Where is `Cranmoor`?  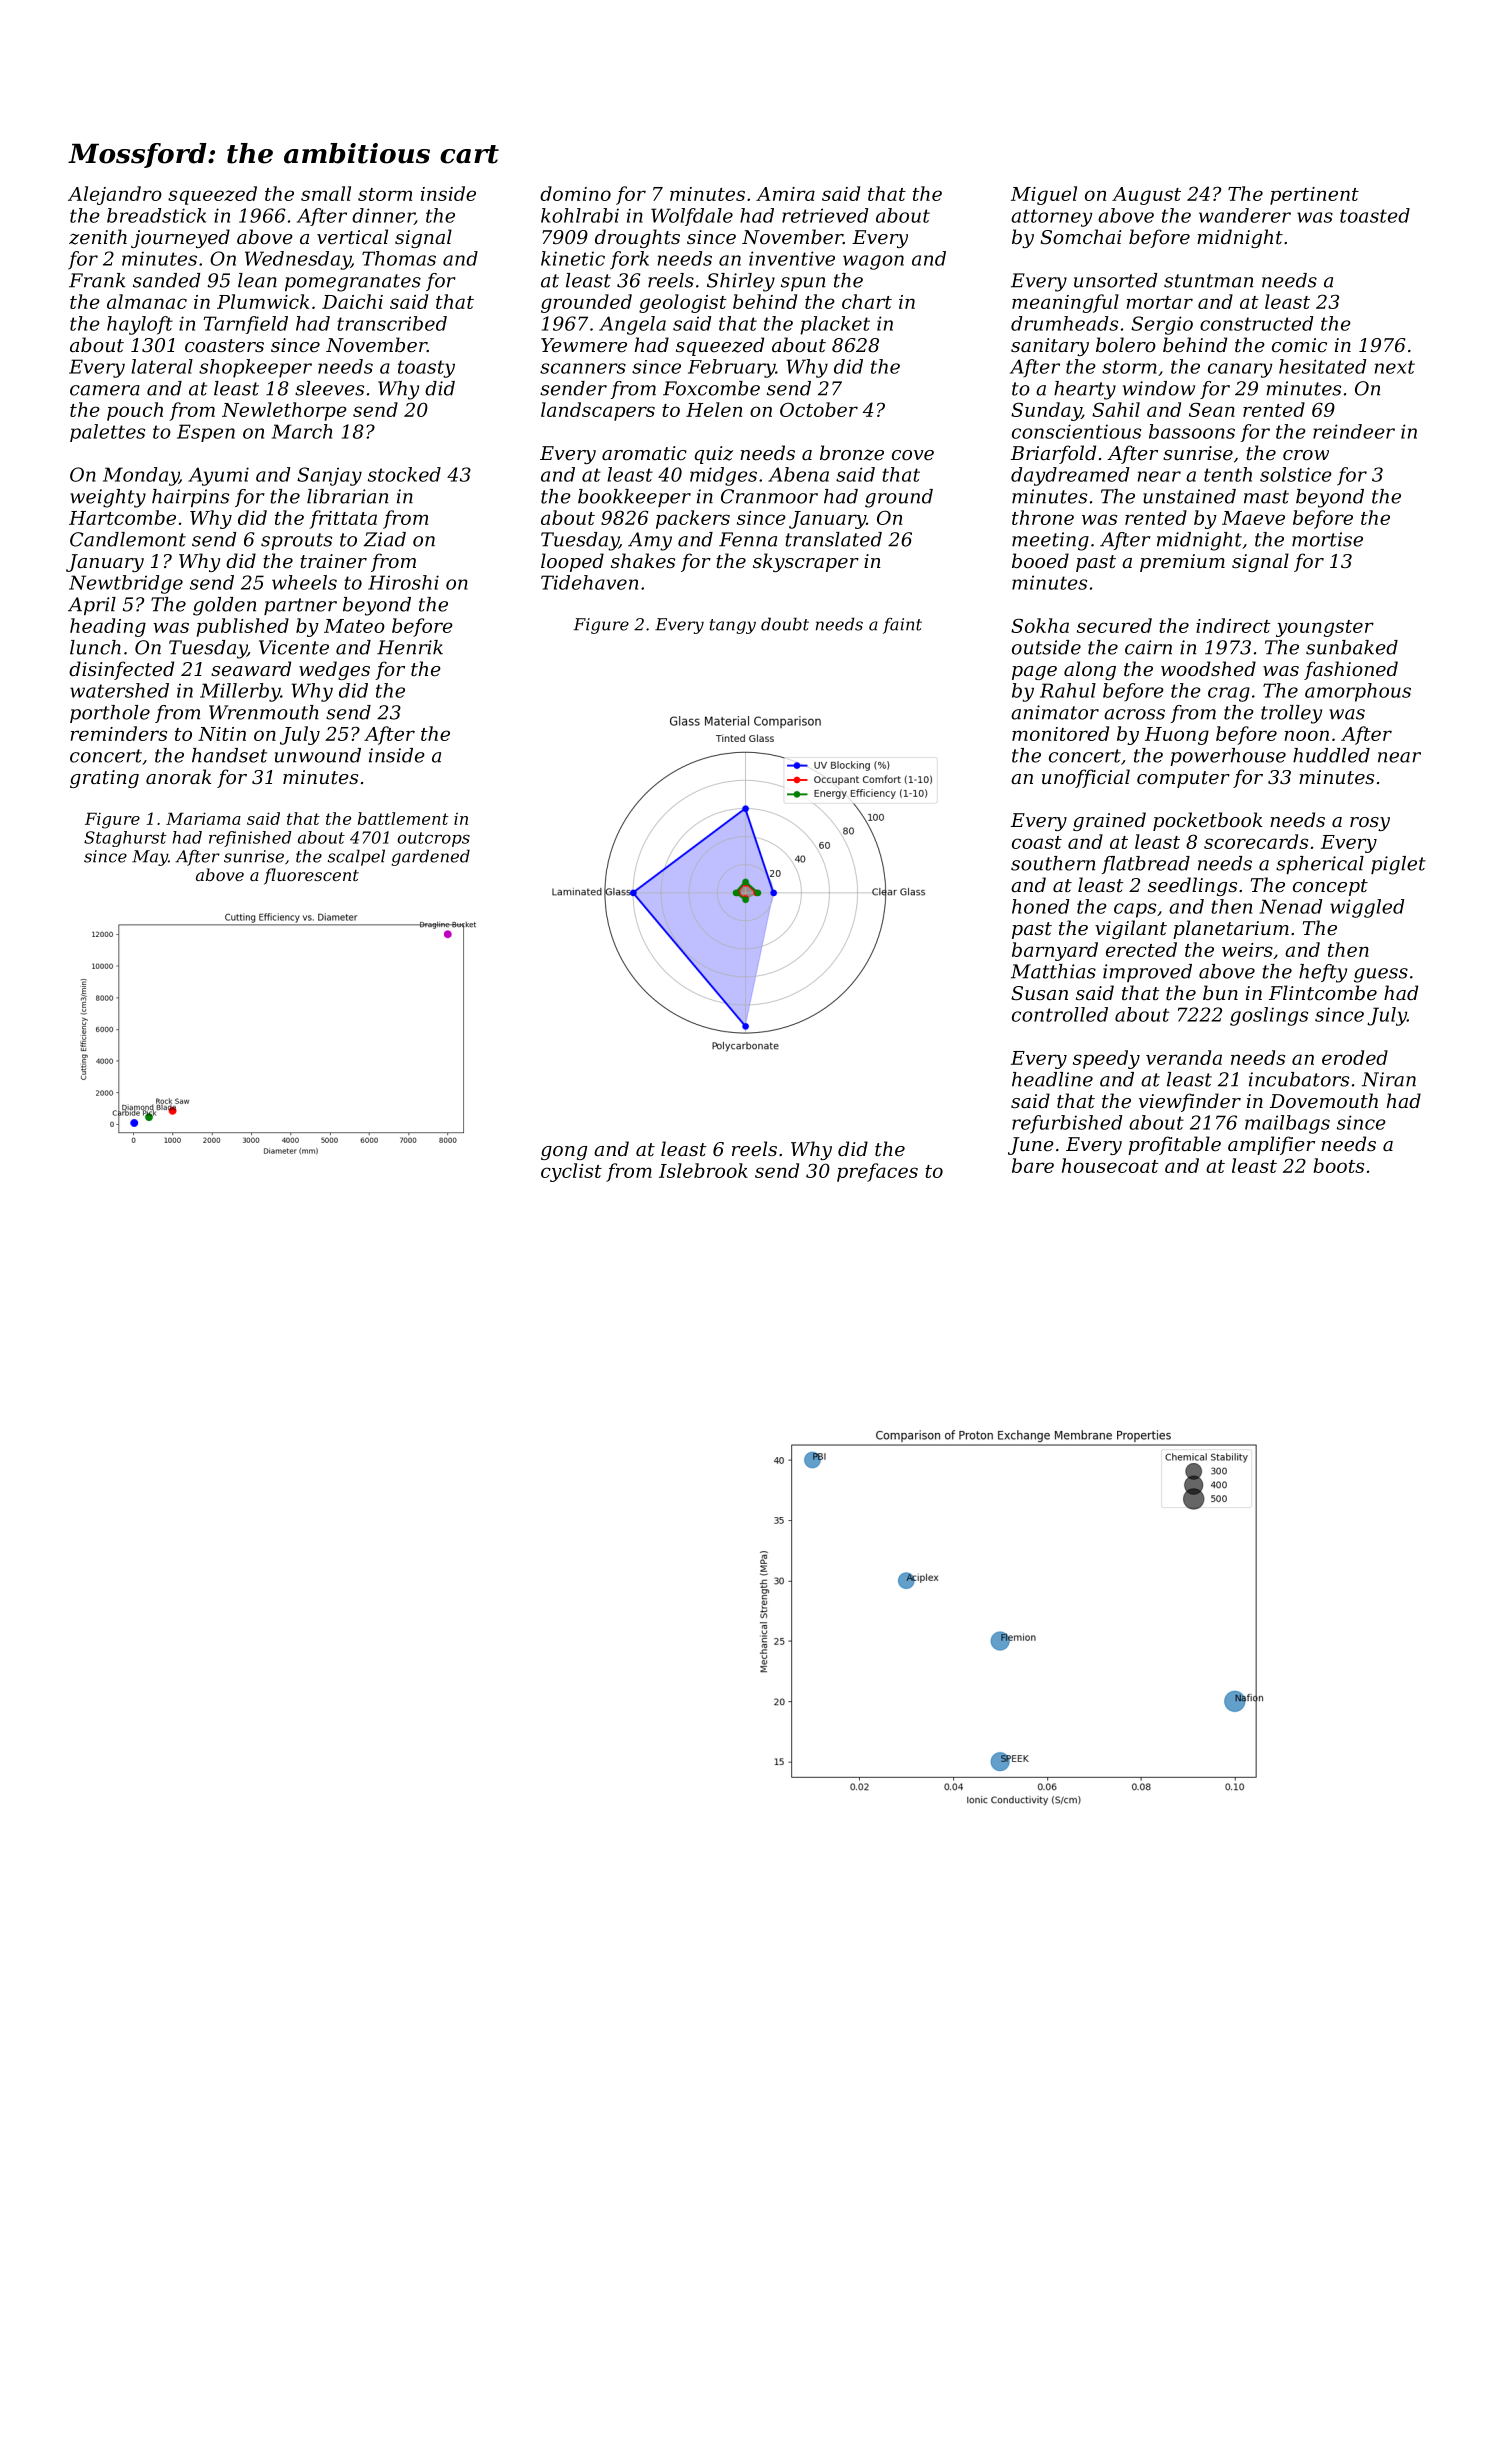
Cranmoor is located at coordinates (769, 496).
